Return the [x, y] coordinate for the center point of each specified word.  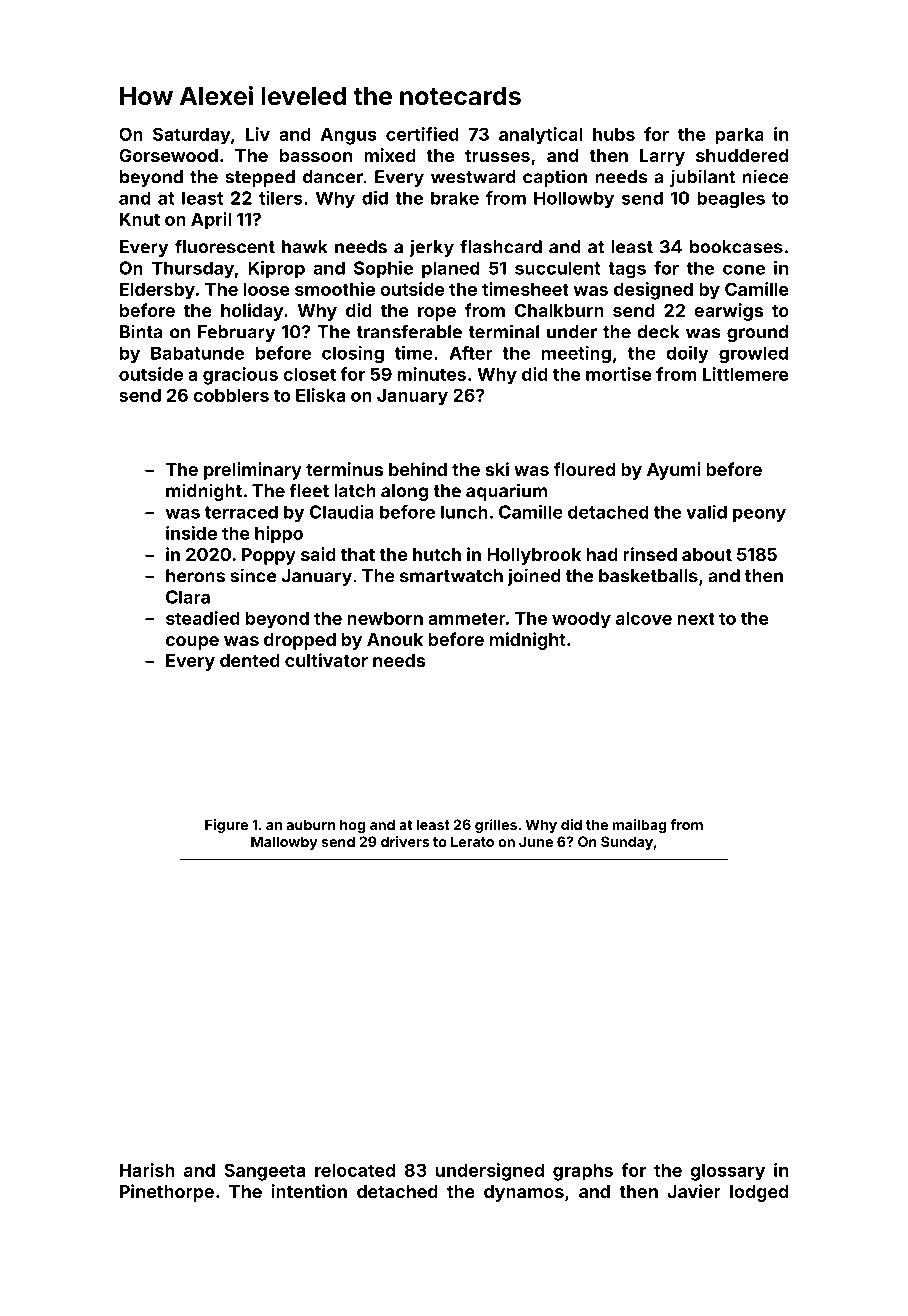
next [696, 618]
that [358, 554]
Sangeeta [264, 1172]
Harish [147, 1170]
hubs [614, 134]
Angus [349, 136]
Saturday [192, 136]
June [536, 841]
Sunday [627, 843]
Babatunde [197, 353]
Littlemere [746, 374]
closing [353, 355]
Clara [188, 597]
